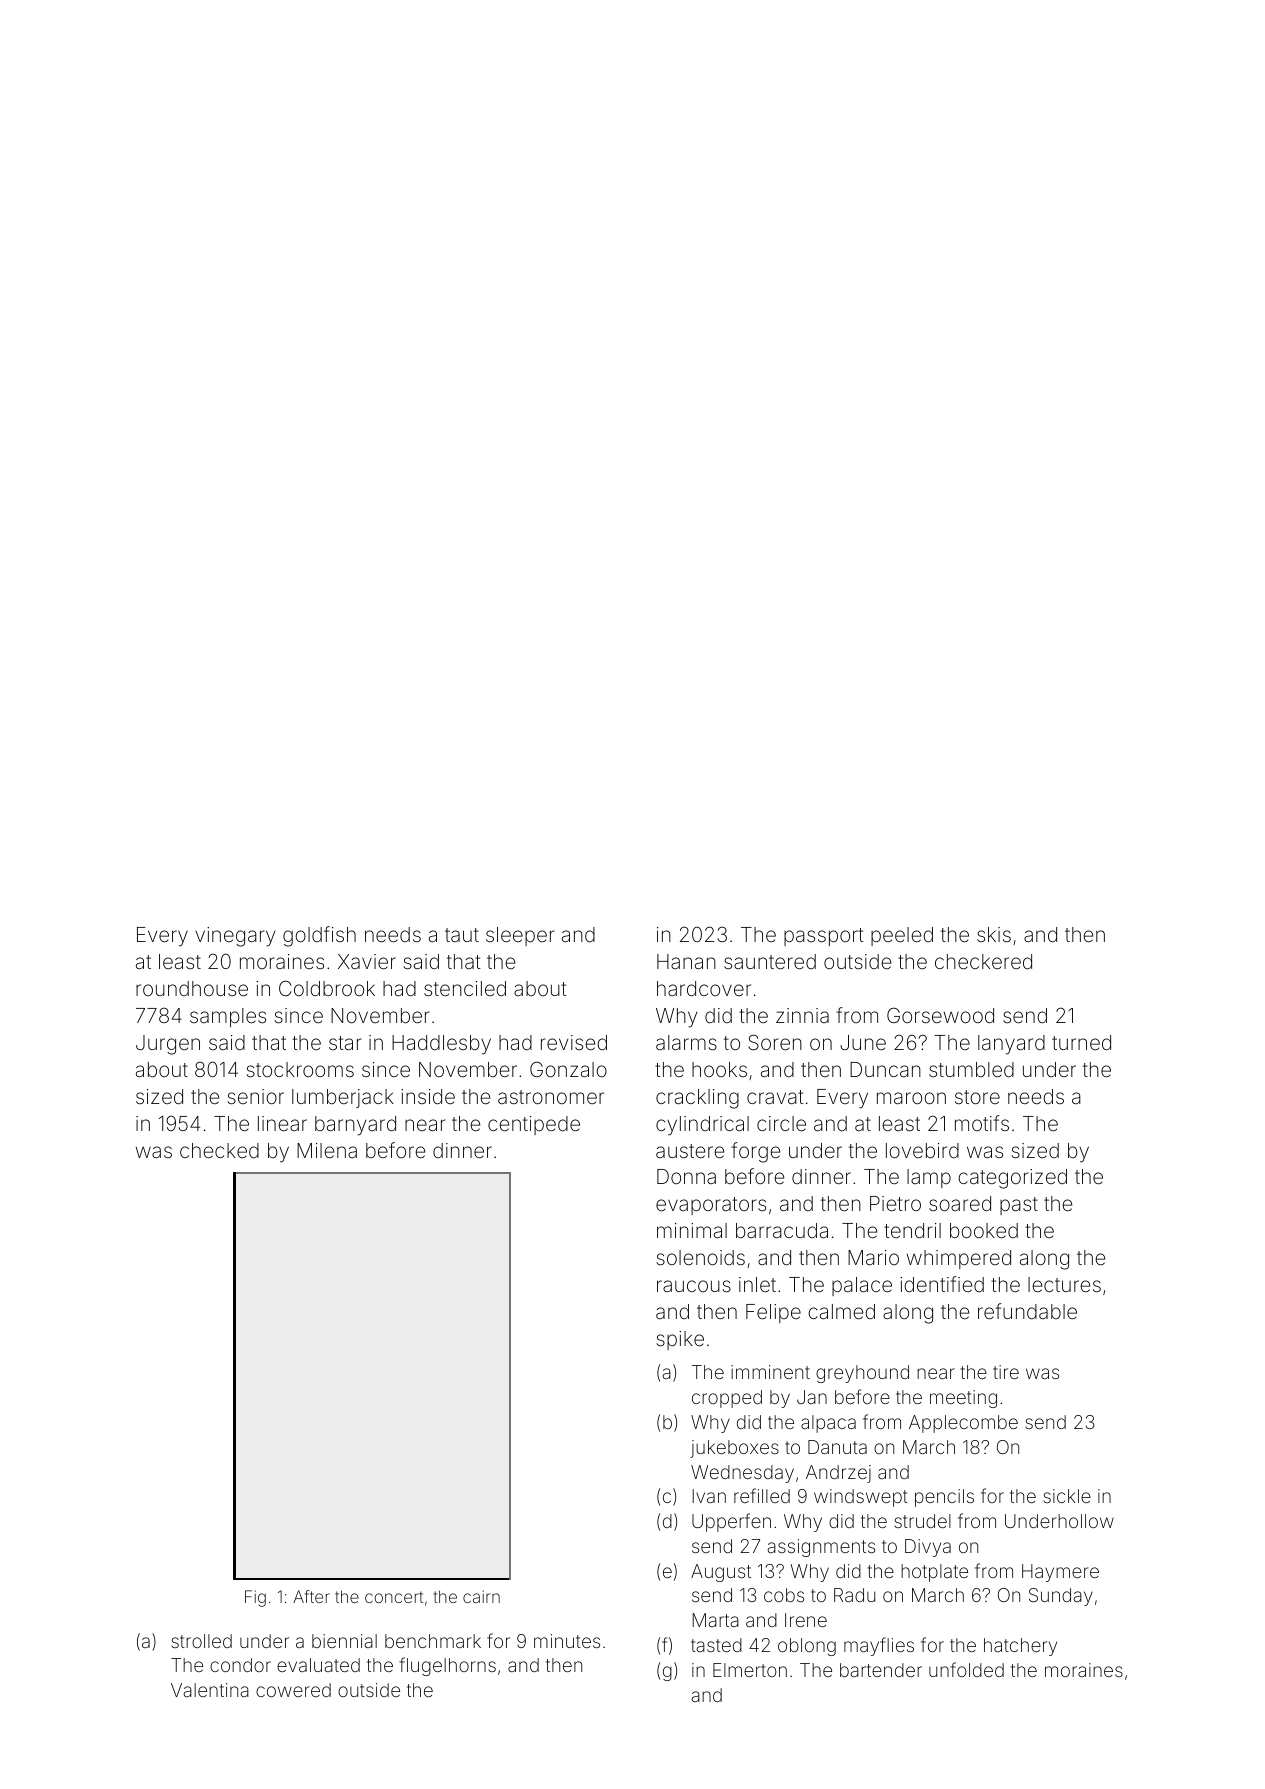  I want to click on hooks, so click(719, 1069).
